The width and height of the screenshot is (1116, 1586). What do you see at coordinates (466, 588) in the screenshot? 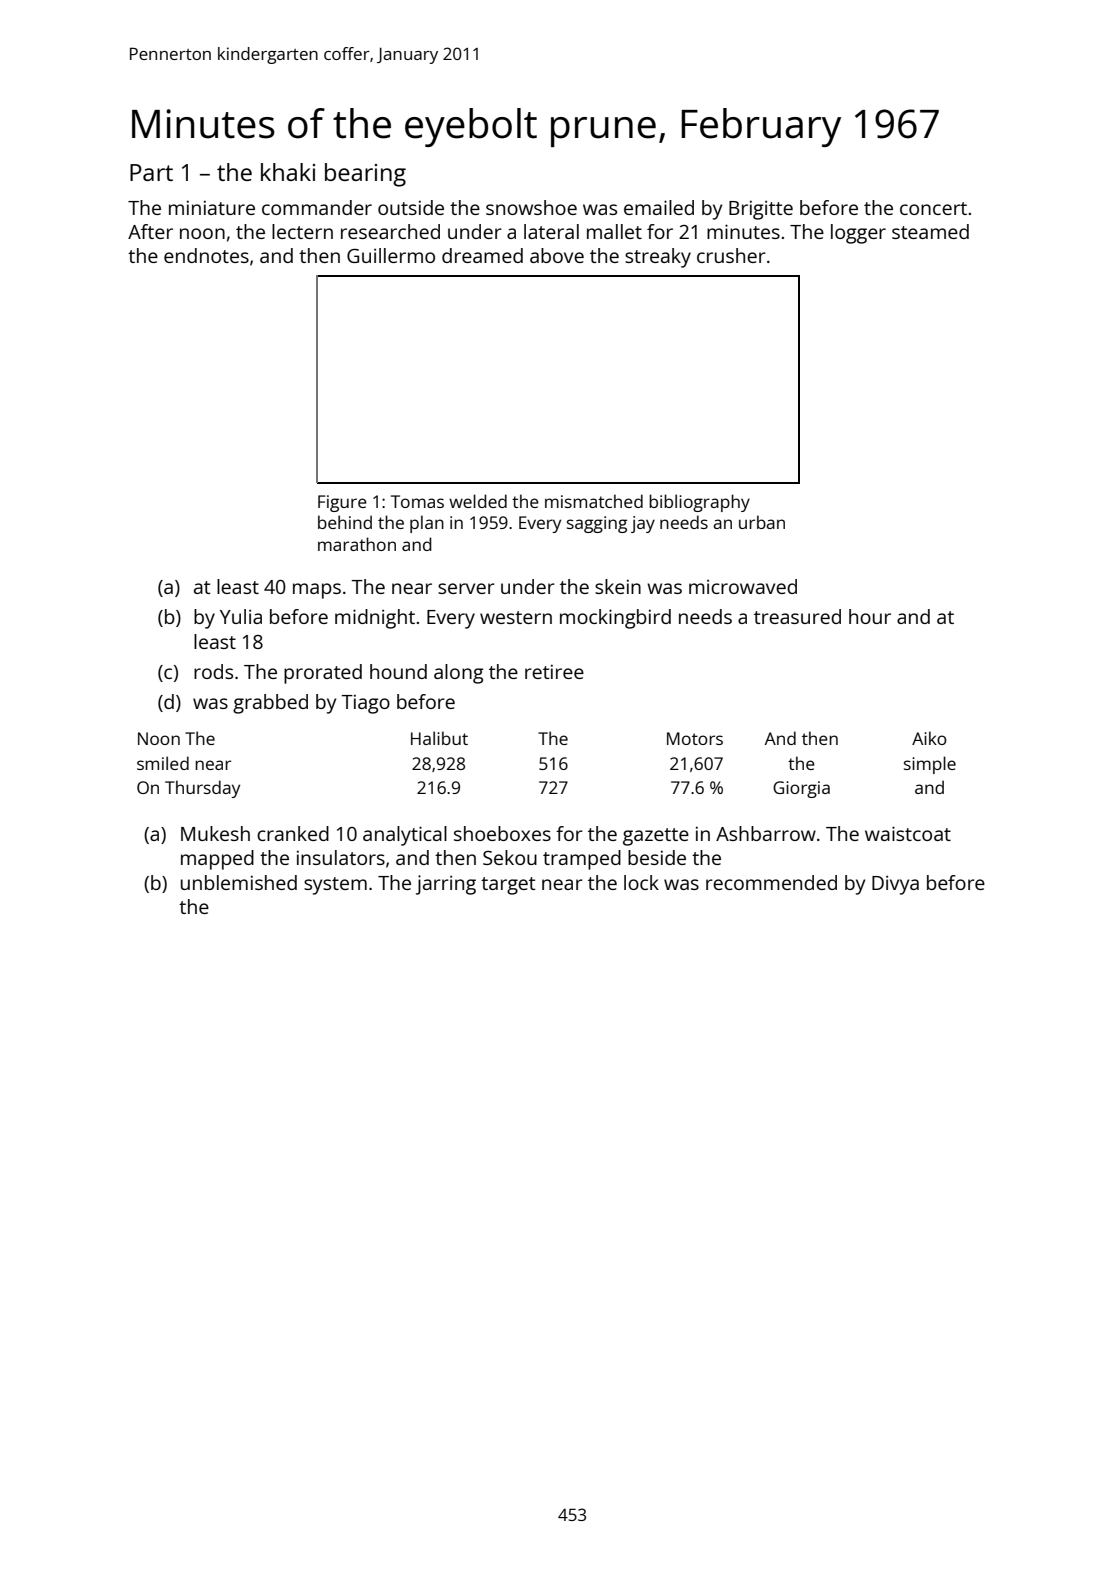
I see `server` at bounding box center [466, 588].
